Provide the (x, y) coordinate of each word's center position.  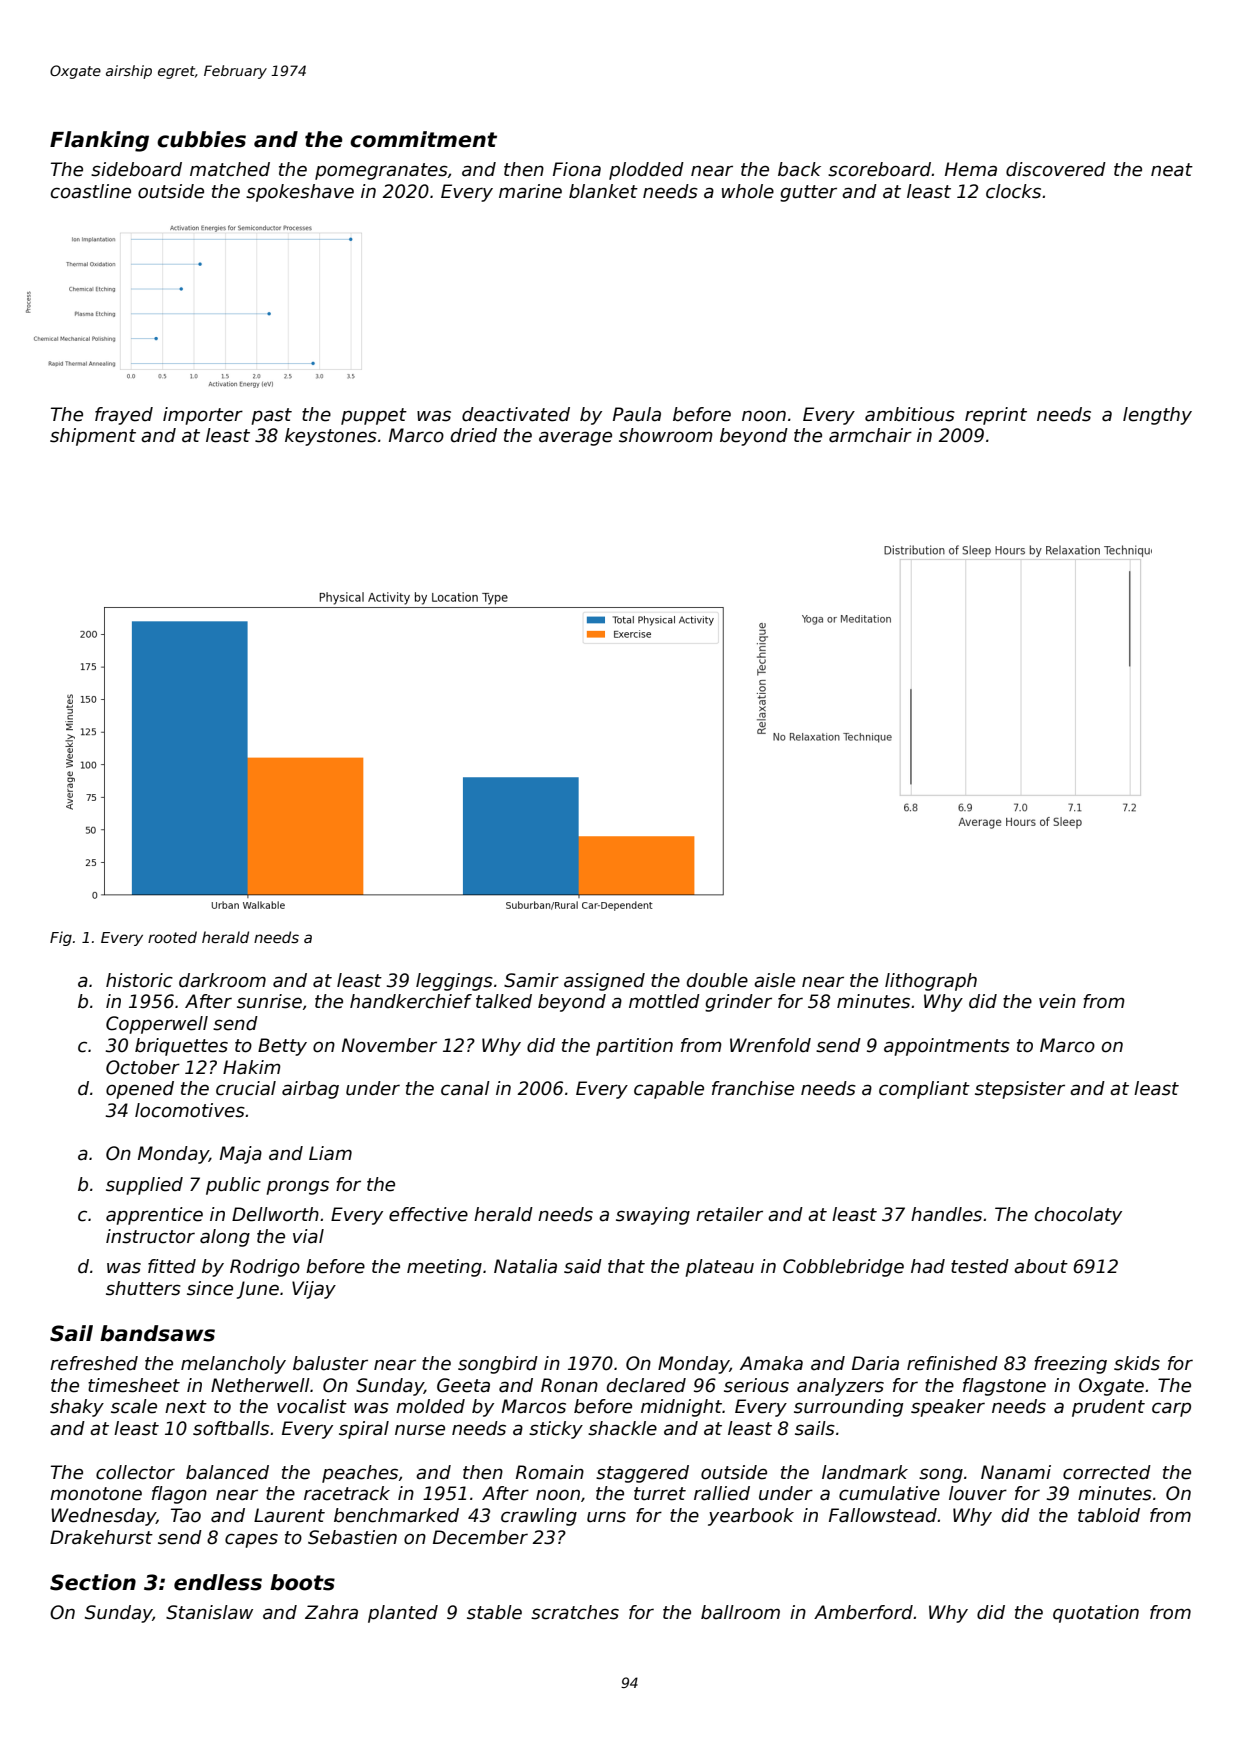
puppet (374, 416)
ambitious (910, 414)
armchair (870, 435)
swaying (653, 1216)
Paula (637, 414)
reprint (996, 416)
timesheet (134, 1385)
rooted (172, 937)
